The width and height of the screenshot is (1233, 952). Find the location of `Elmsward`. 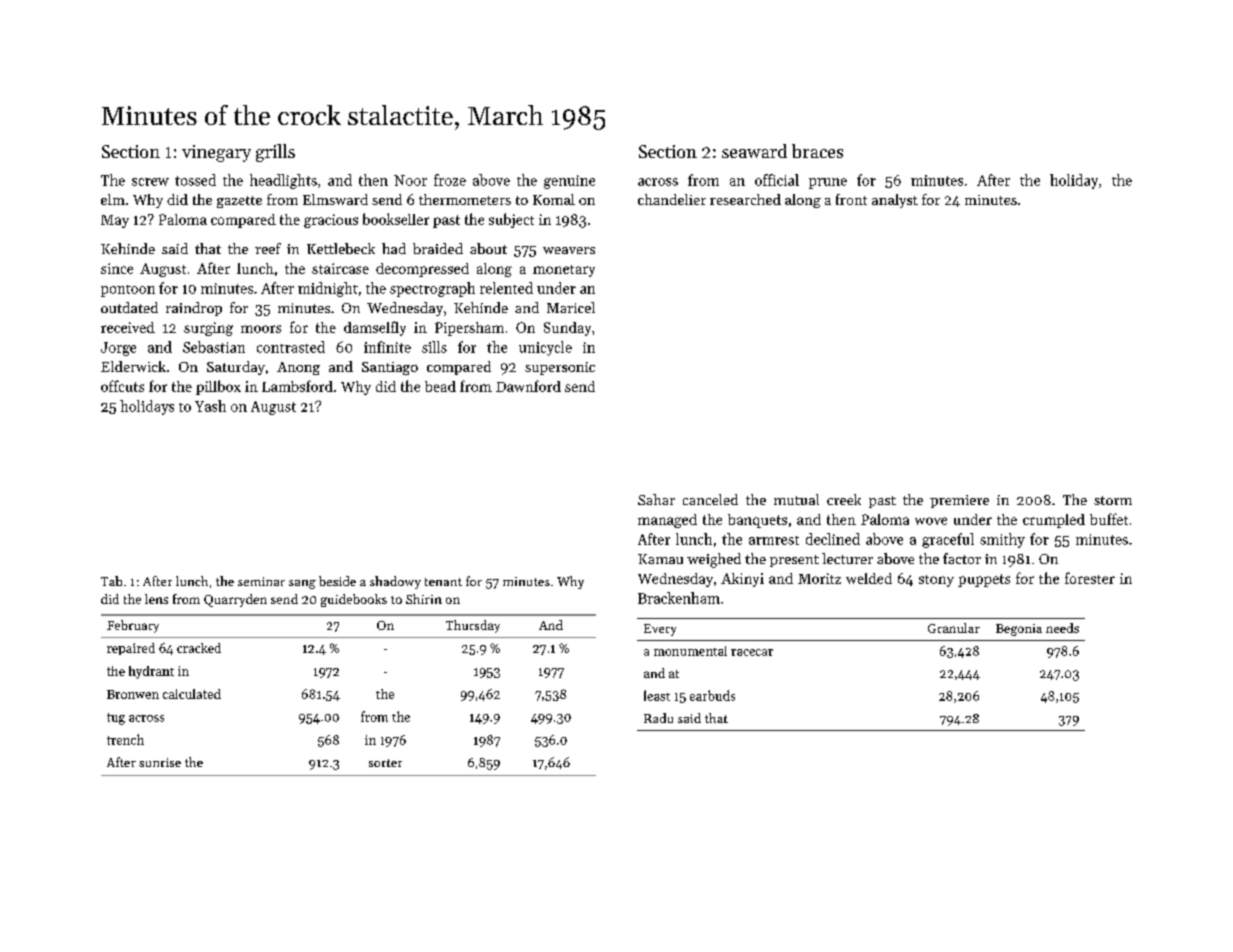

Elmsward is located at coordinates (335, 199).
